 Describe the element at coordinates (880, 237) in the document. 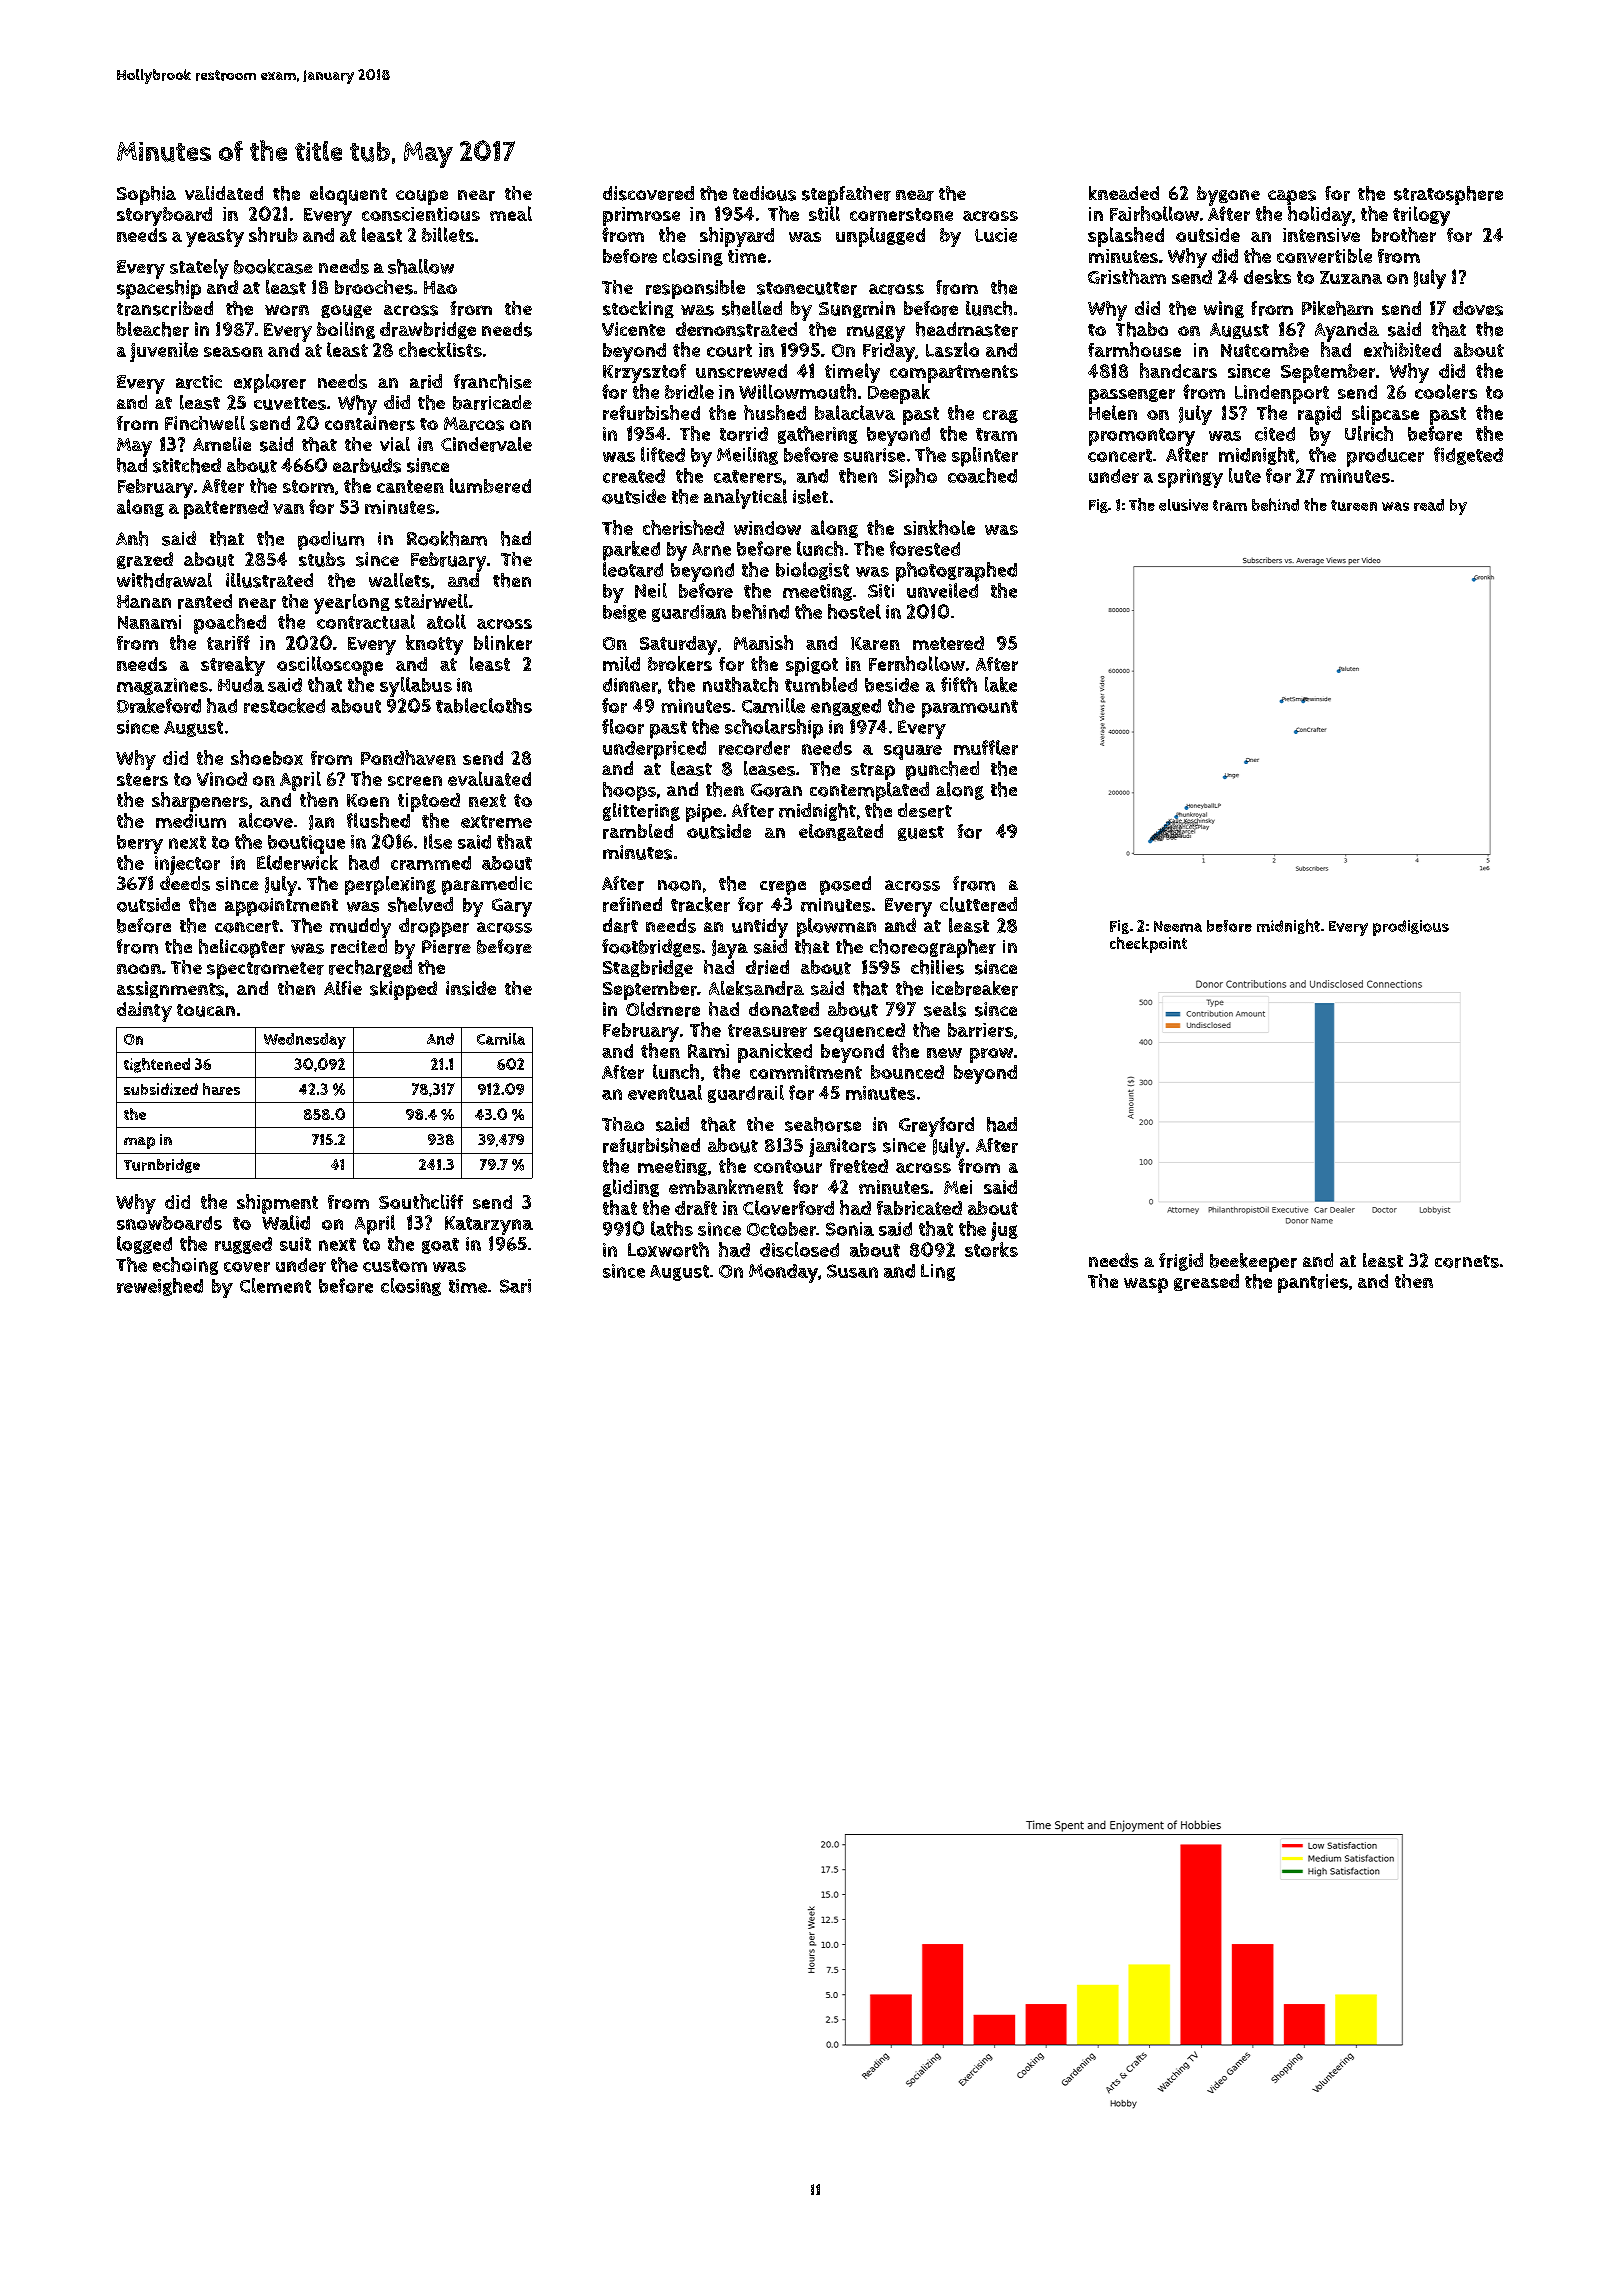

I see `unplugged` at that location.
